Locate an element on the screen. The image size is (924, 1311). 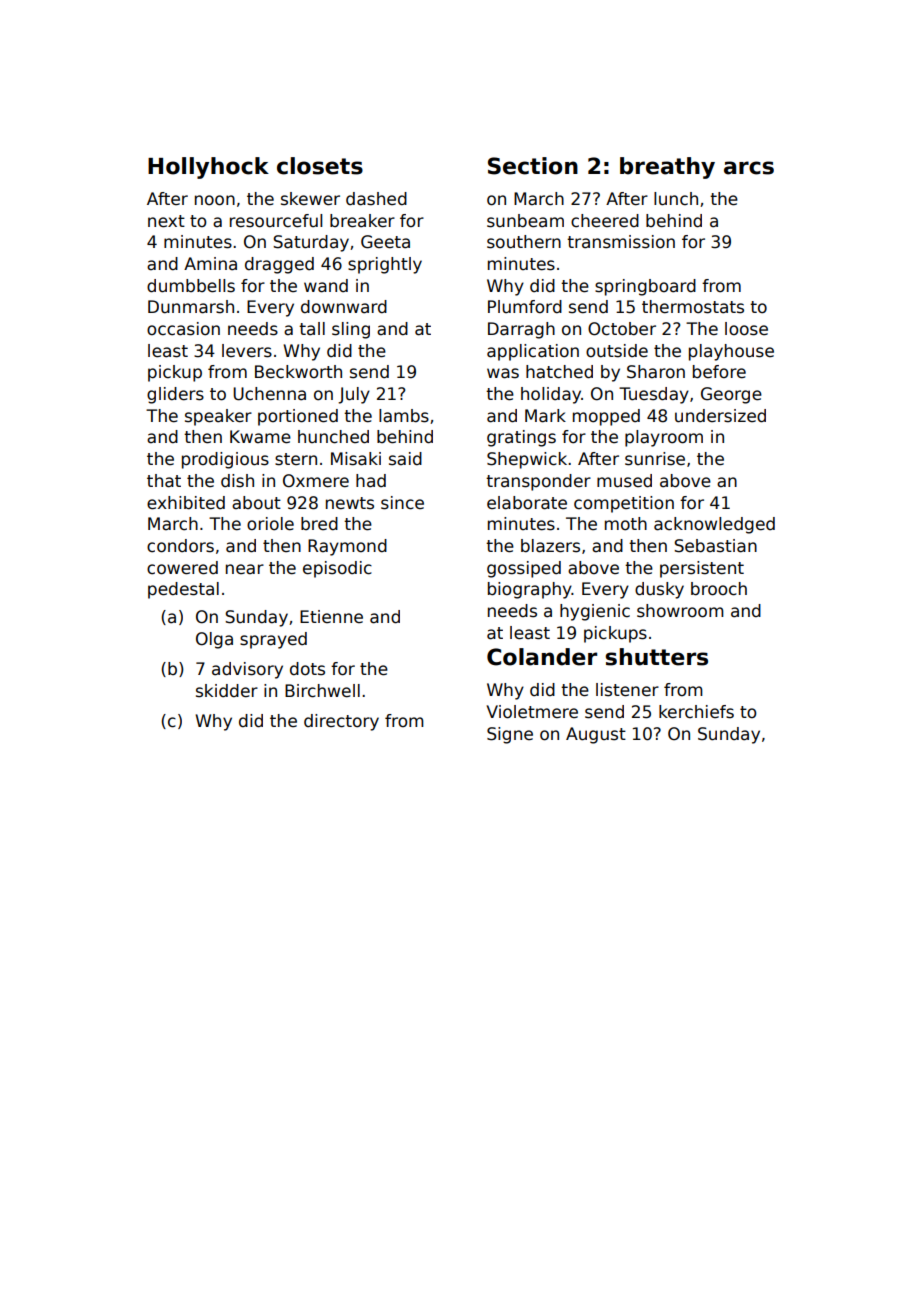
arcs is located at coordinates (749, 168).
